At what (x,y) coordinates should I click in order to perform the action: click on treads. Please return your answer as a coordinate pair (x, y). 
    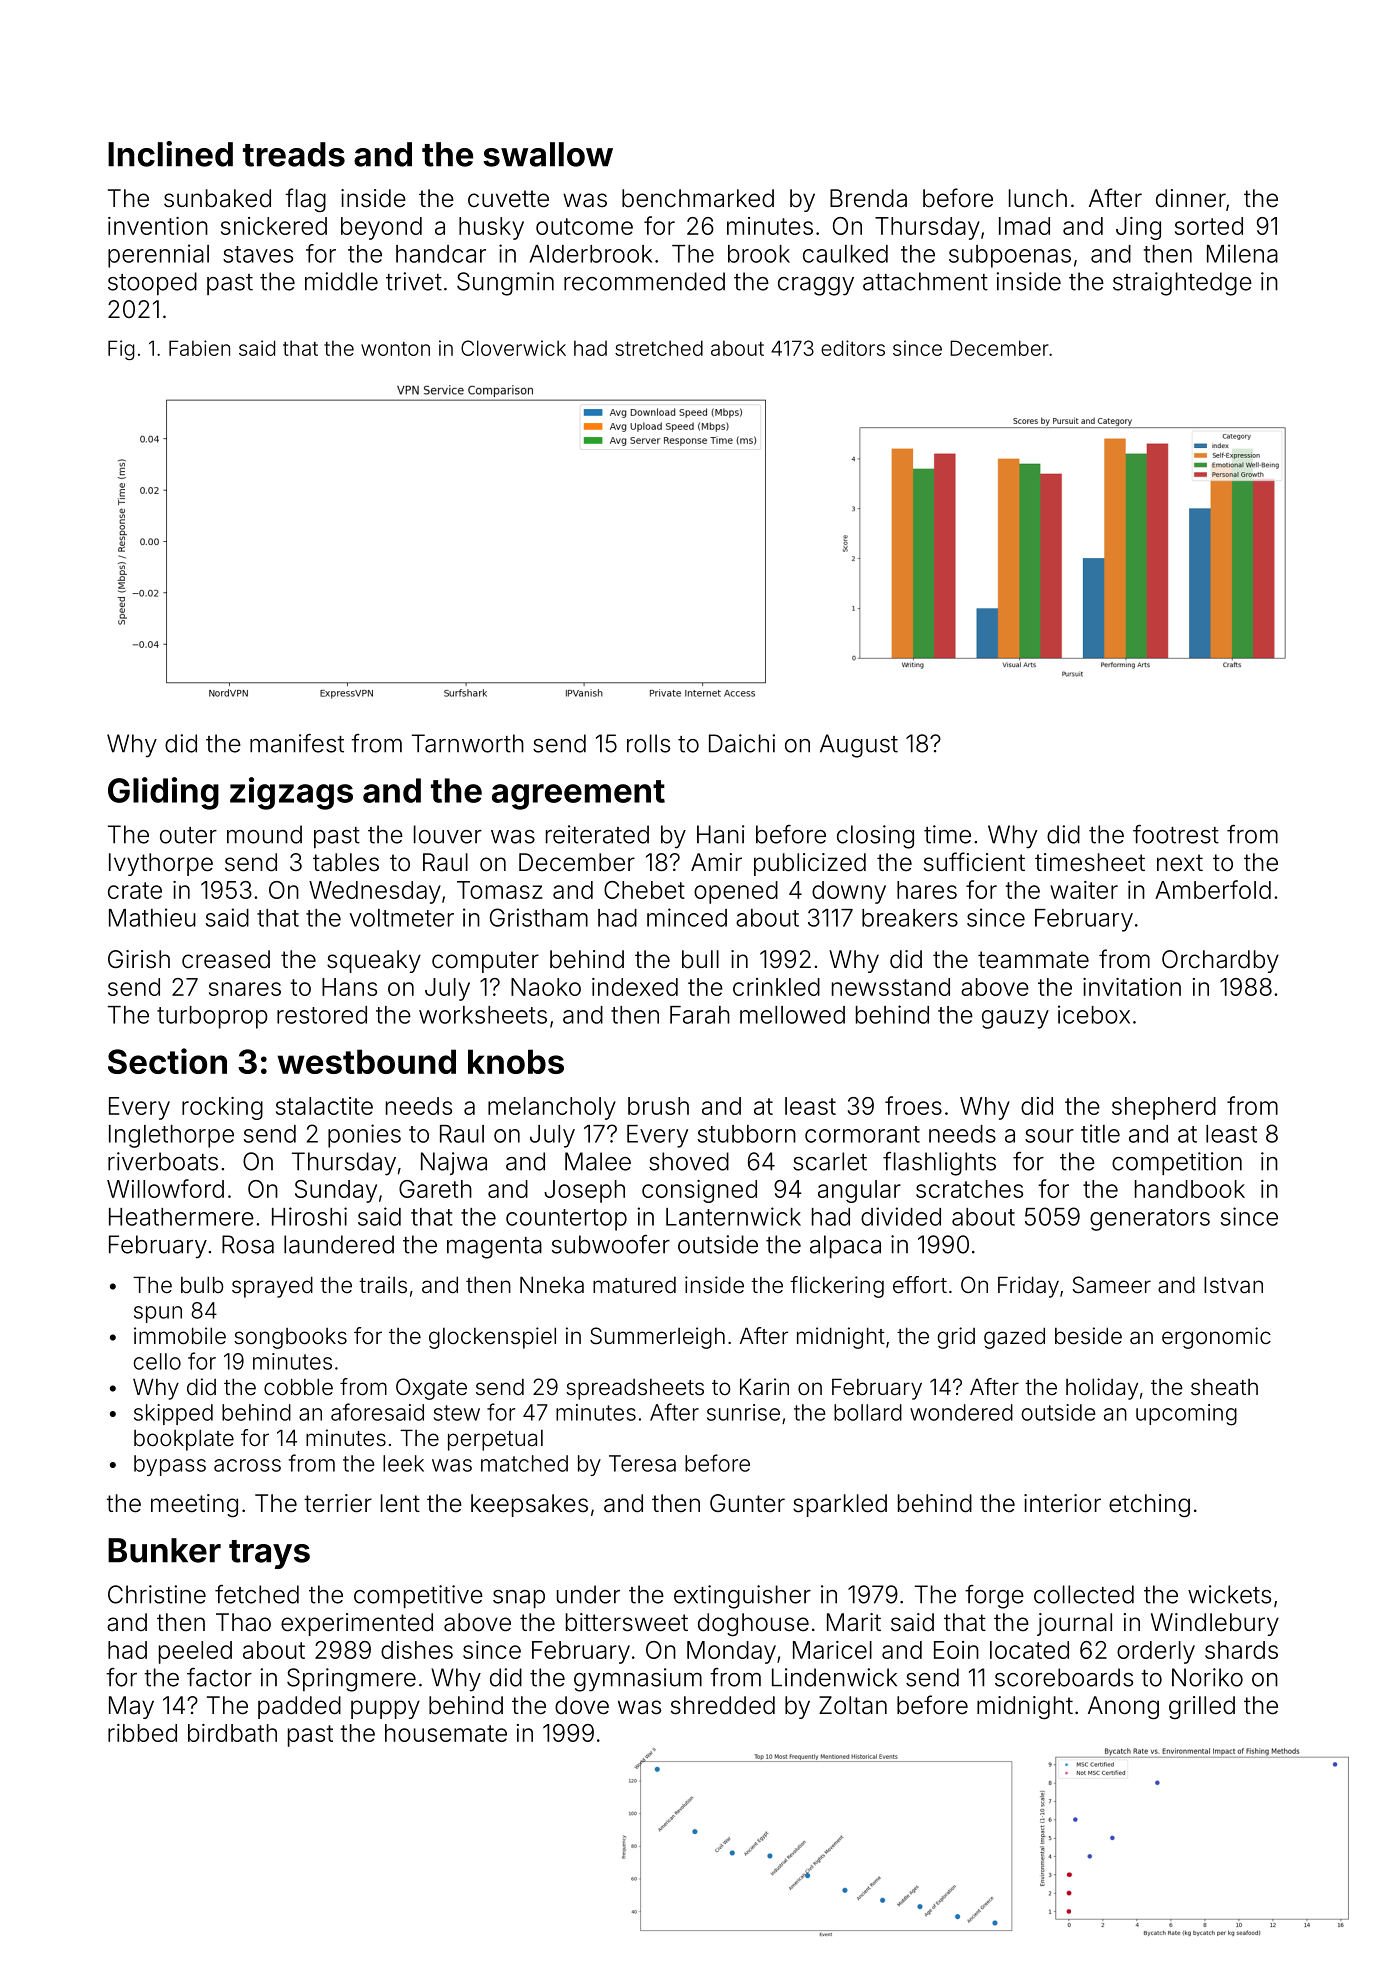
    Looking at the image, I should click on (294, 154).
